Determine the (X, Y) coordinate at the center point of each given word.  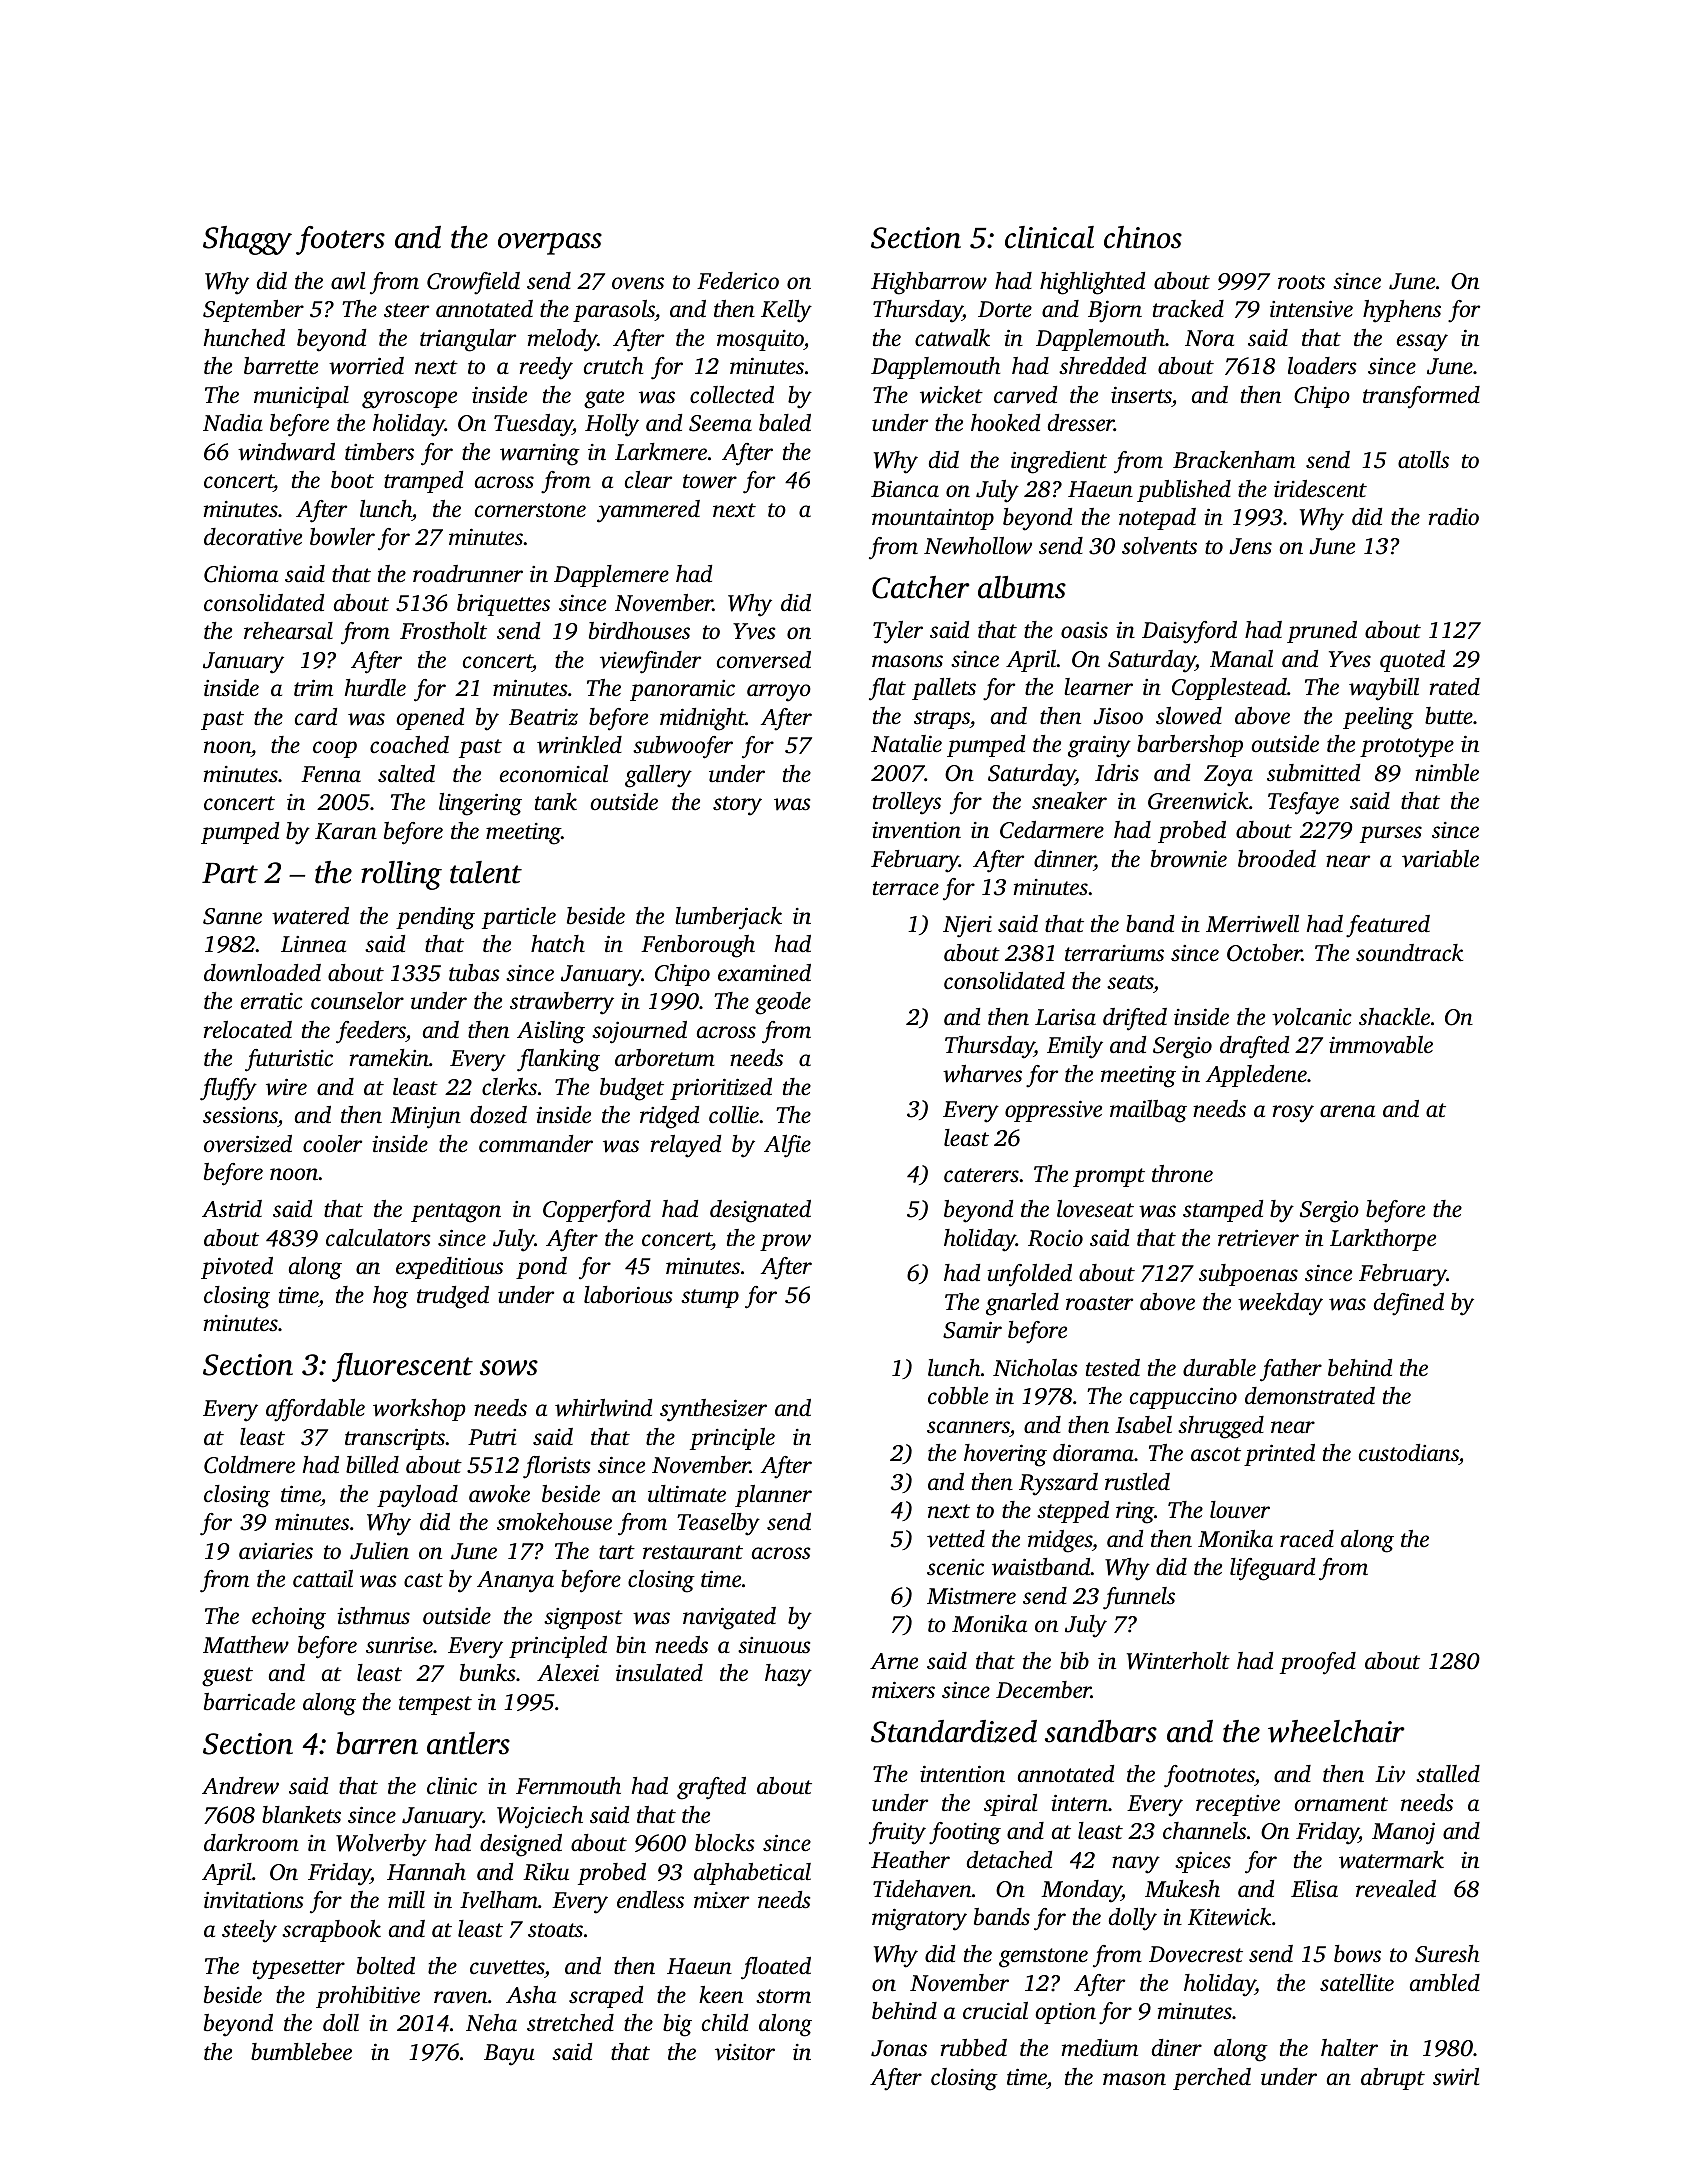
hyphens (1402, 311)
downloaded (262, 973)
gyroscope (409, 400)
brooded (1277, 859)
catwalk (952, 338)
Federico (738, 281)
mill (406, 1899)
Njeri (967, 927)
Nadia (233, 423)
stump (710, 1298)
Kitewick (1229, 1917)
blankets (301, 1815)
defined (1409, 1304)
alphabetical (752, 1874)
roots (1301, 282)
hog (390, 1297)
